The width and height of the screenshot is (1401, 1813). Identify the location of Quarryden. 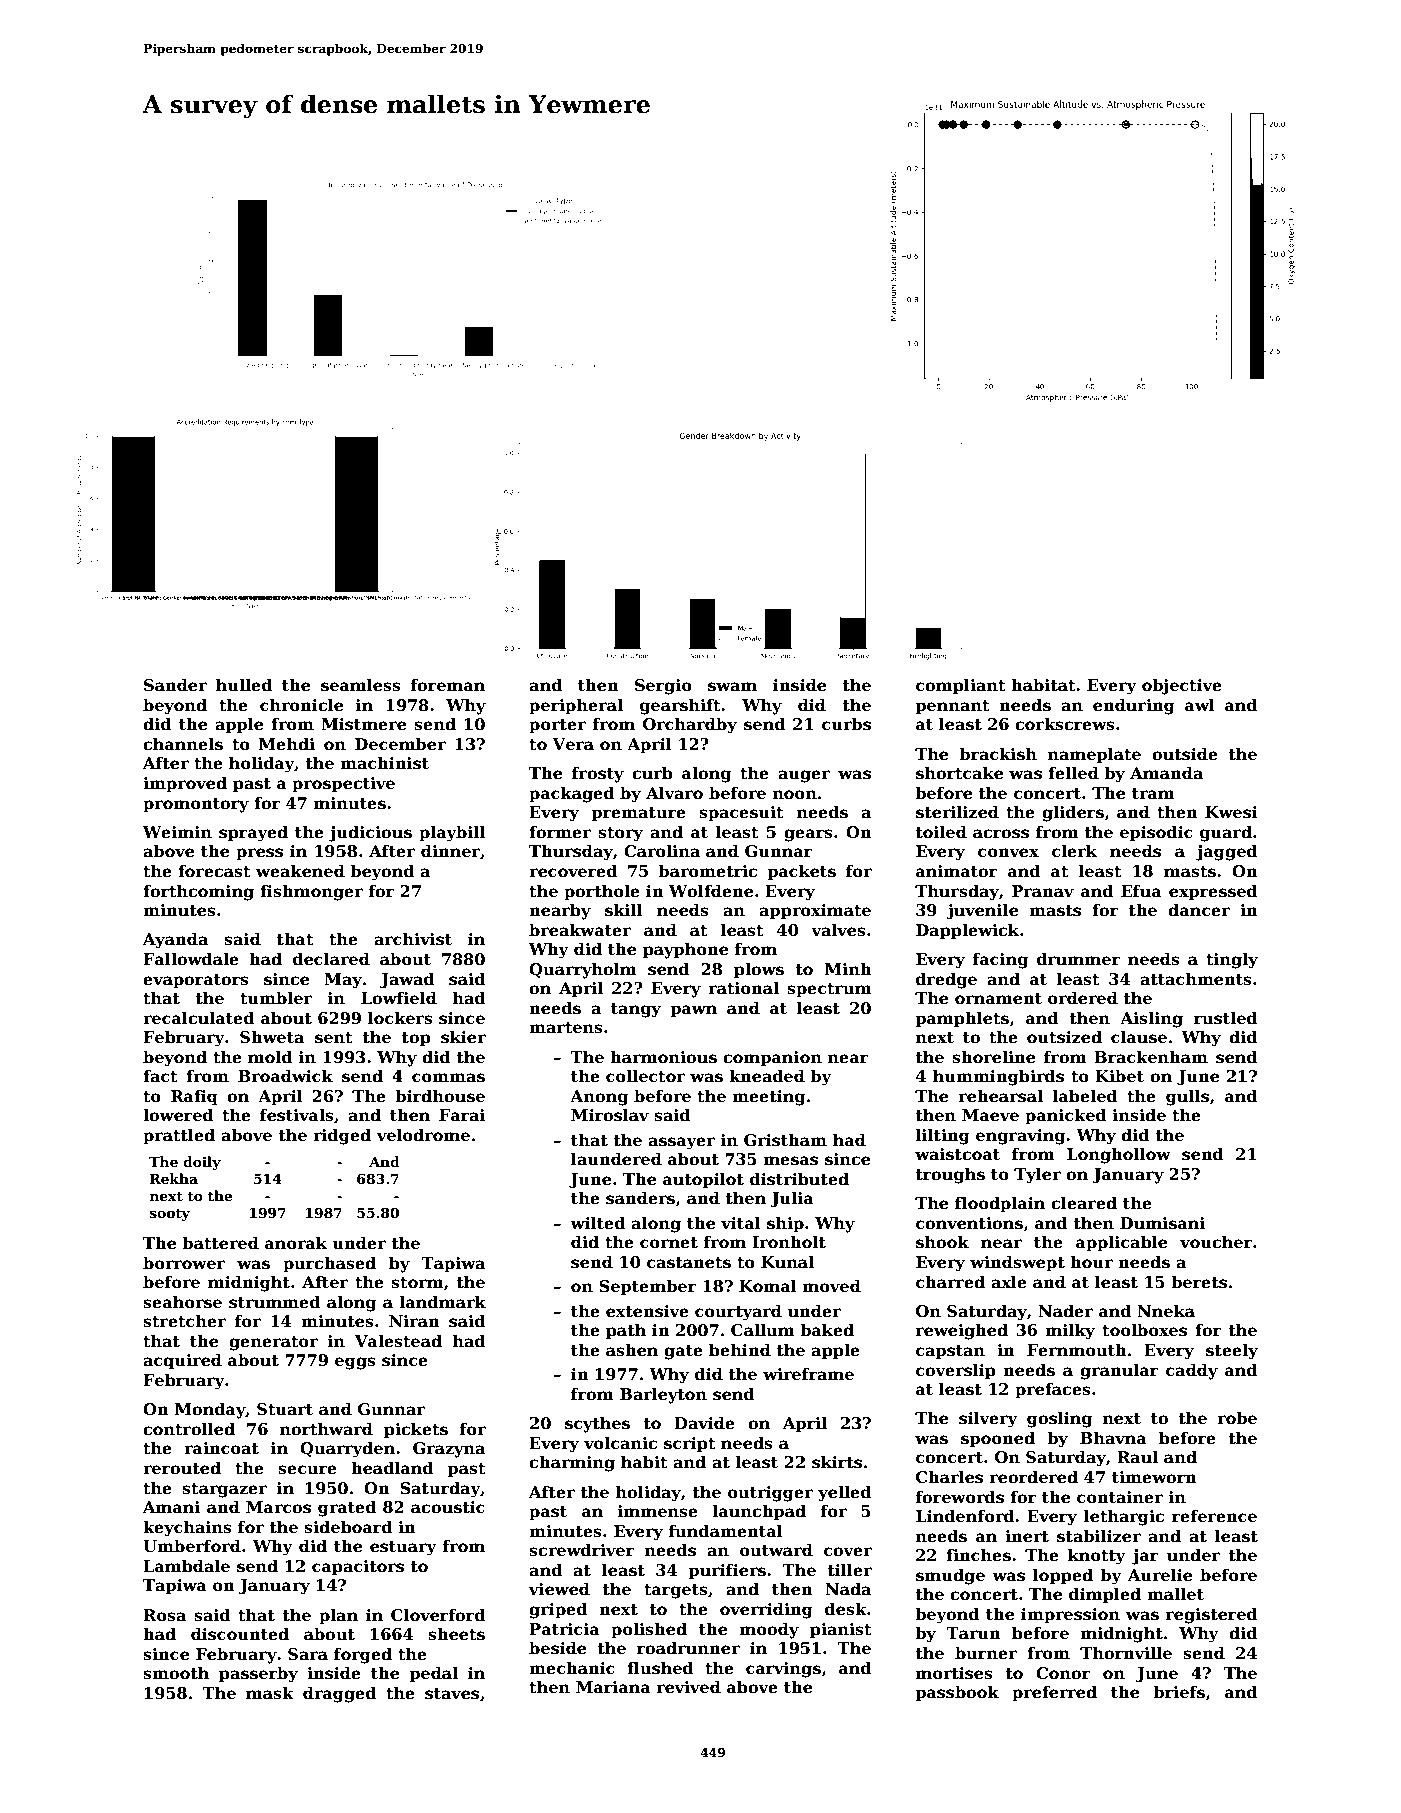
(347, 1449).
